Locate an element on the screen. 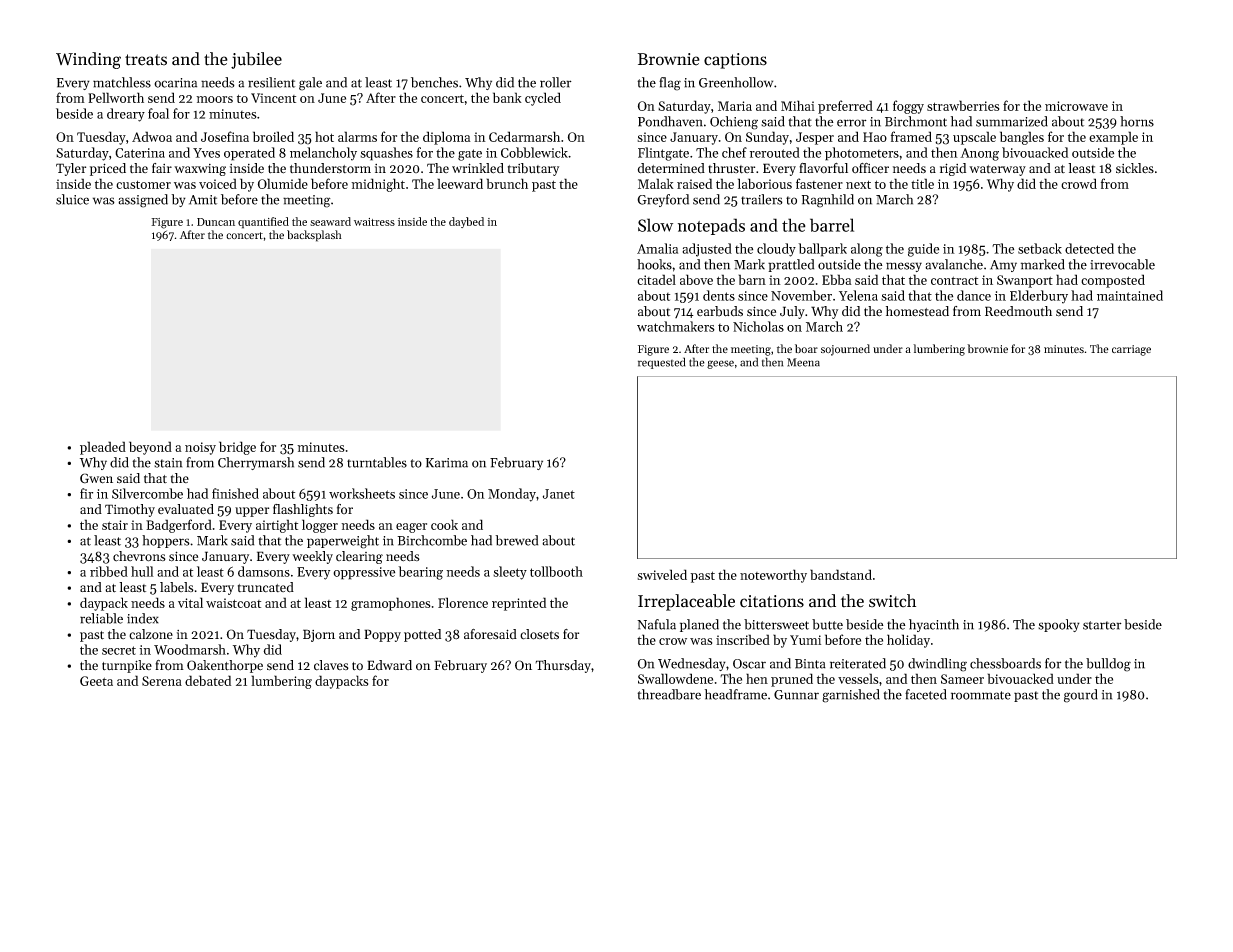  upscale is located at coordinates (974, 138).
